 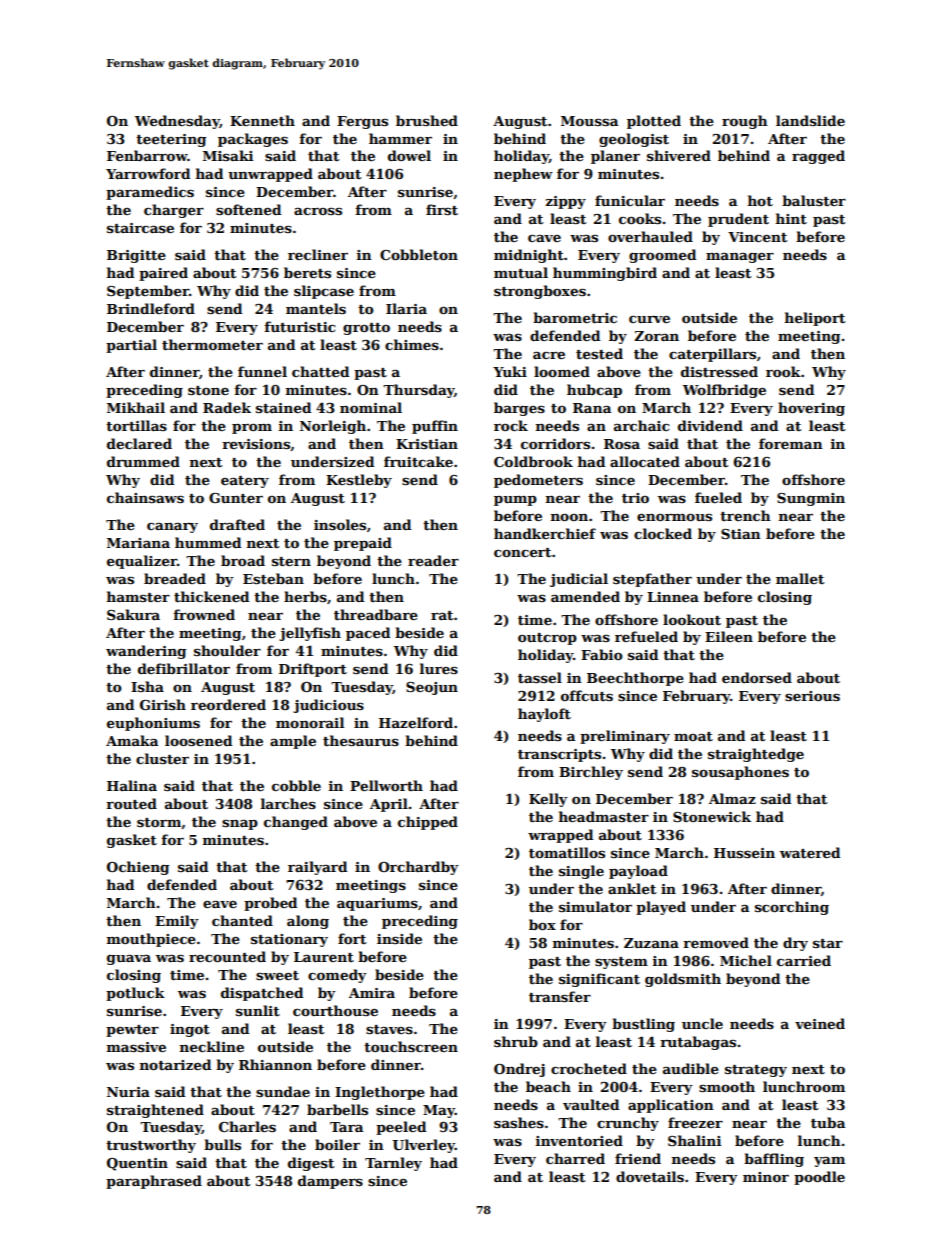 What do you see at coordinates (800, 578) in the document?
I see `mallet` at bounding box center [800, 578].
